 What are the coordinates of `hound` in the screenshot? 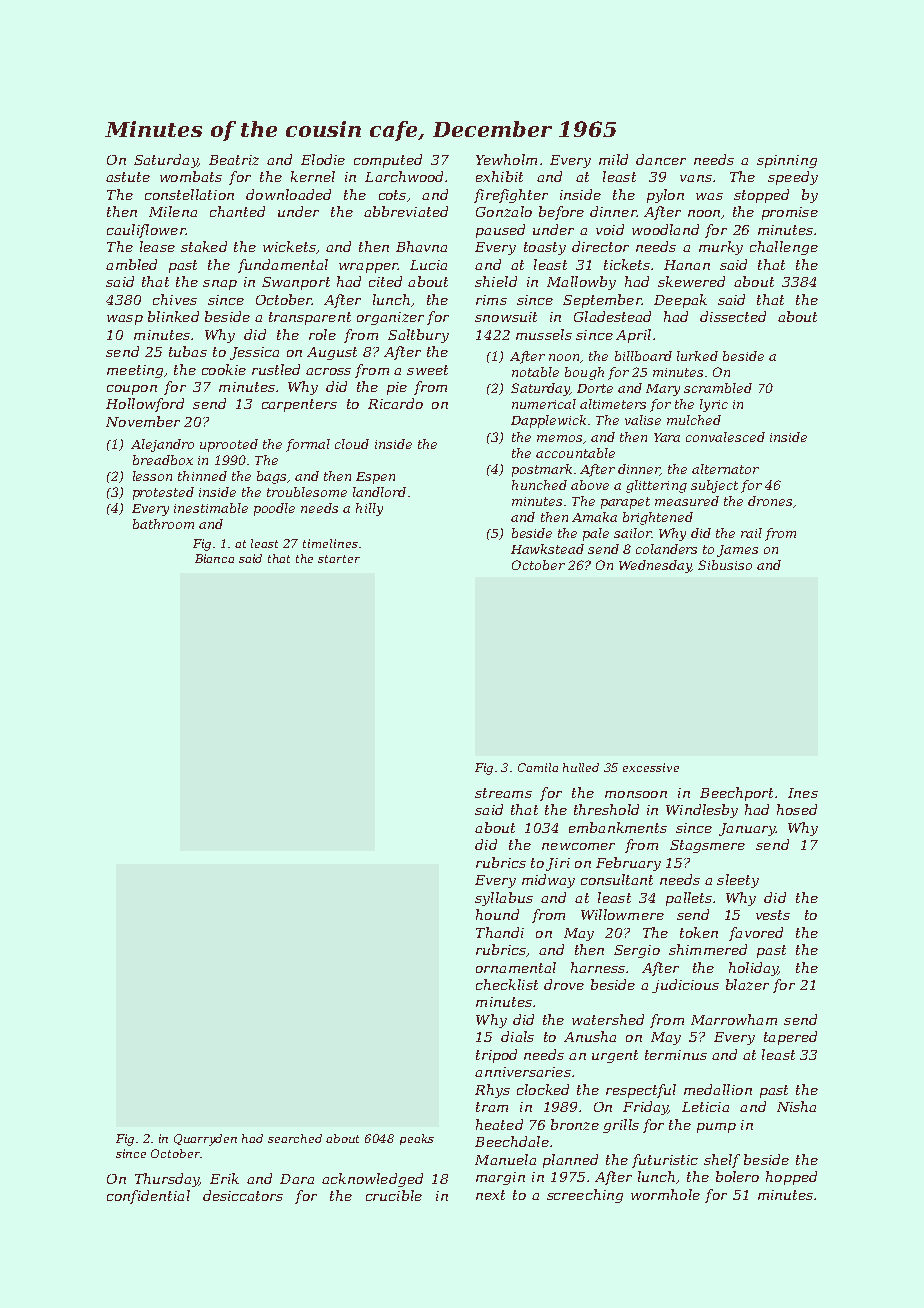 It's located at (497, 914).
